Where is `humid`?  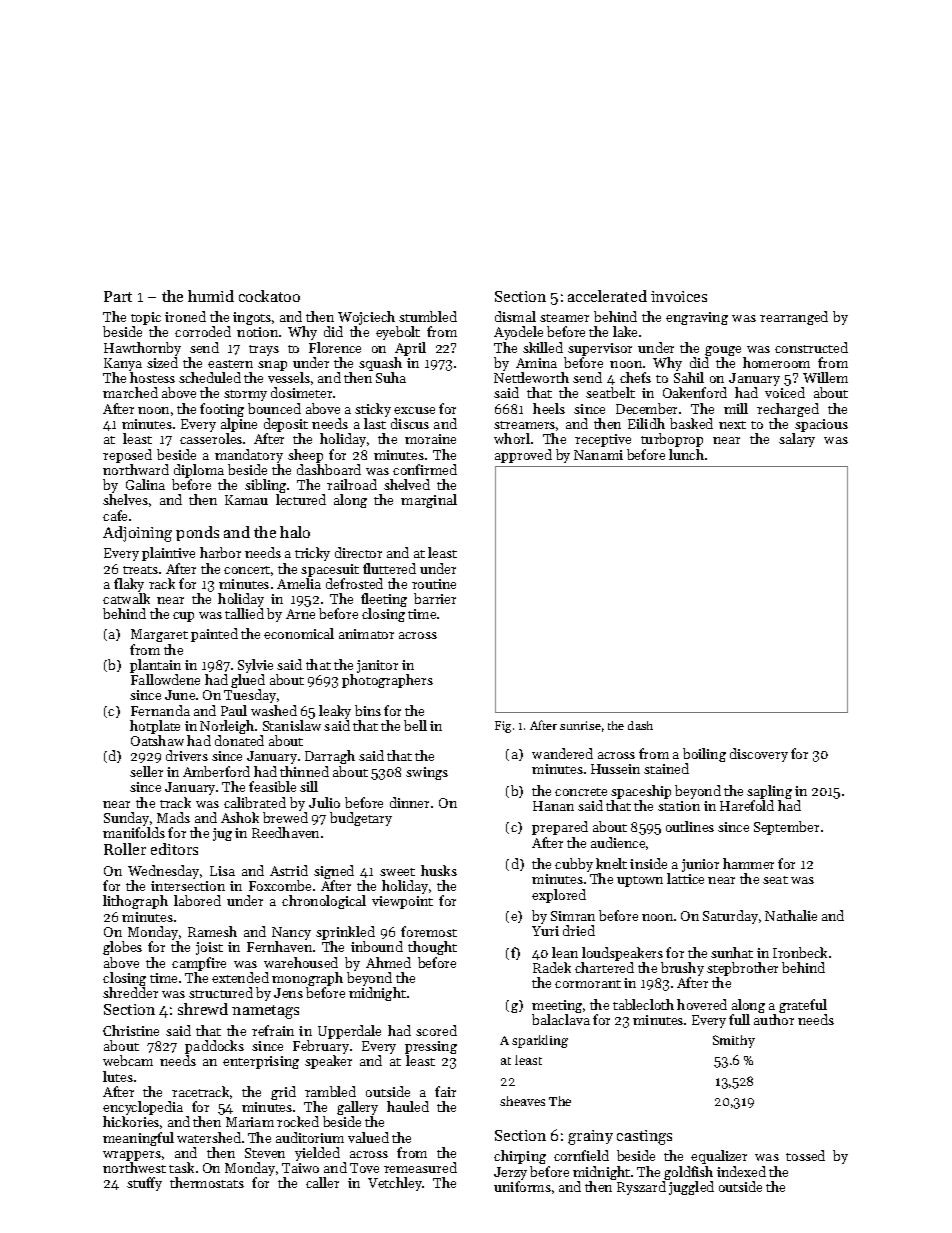
humid is located at coordinates (211, 296).
